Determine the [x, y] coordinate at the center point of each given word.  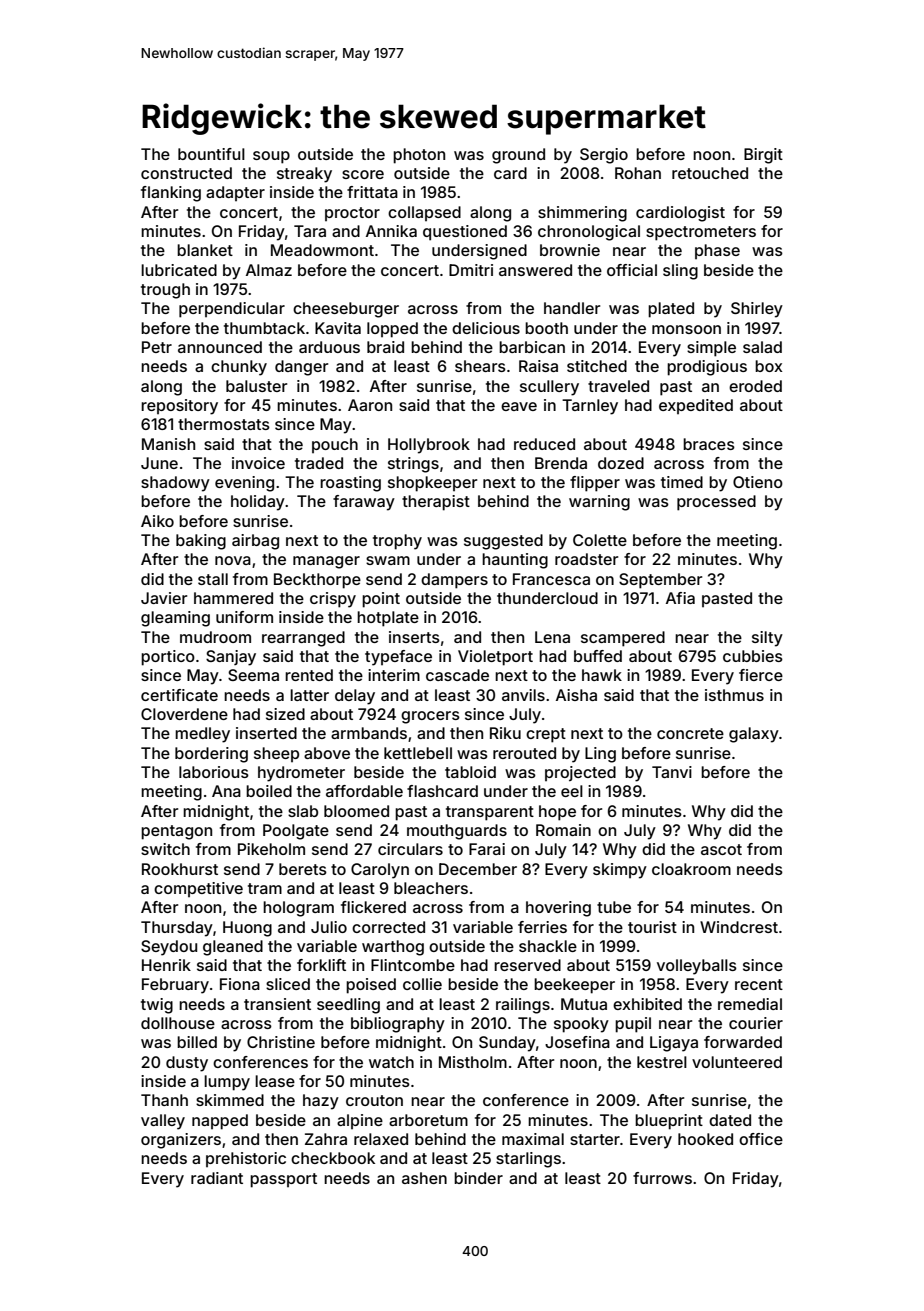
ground [518, 156]
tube [614, 907]
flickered [373, 907]
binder [478, 1178]
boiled [269, 791]
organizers [181, 1141]
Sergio [604, 156]
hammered [233, 598]
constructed [186, 173]
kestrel [662, 1062]
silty [767, 639]
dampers [454, 581]
